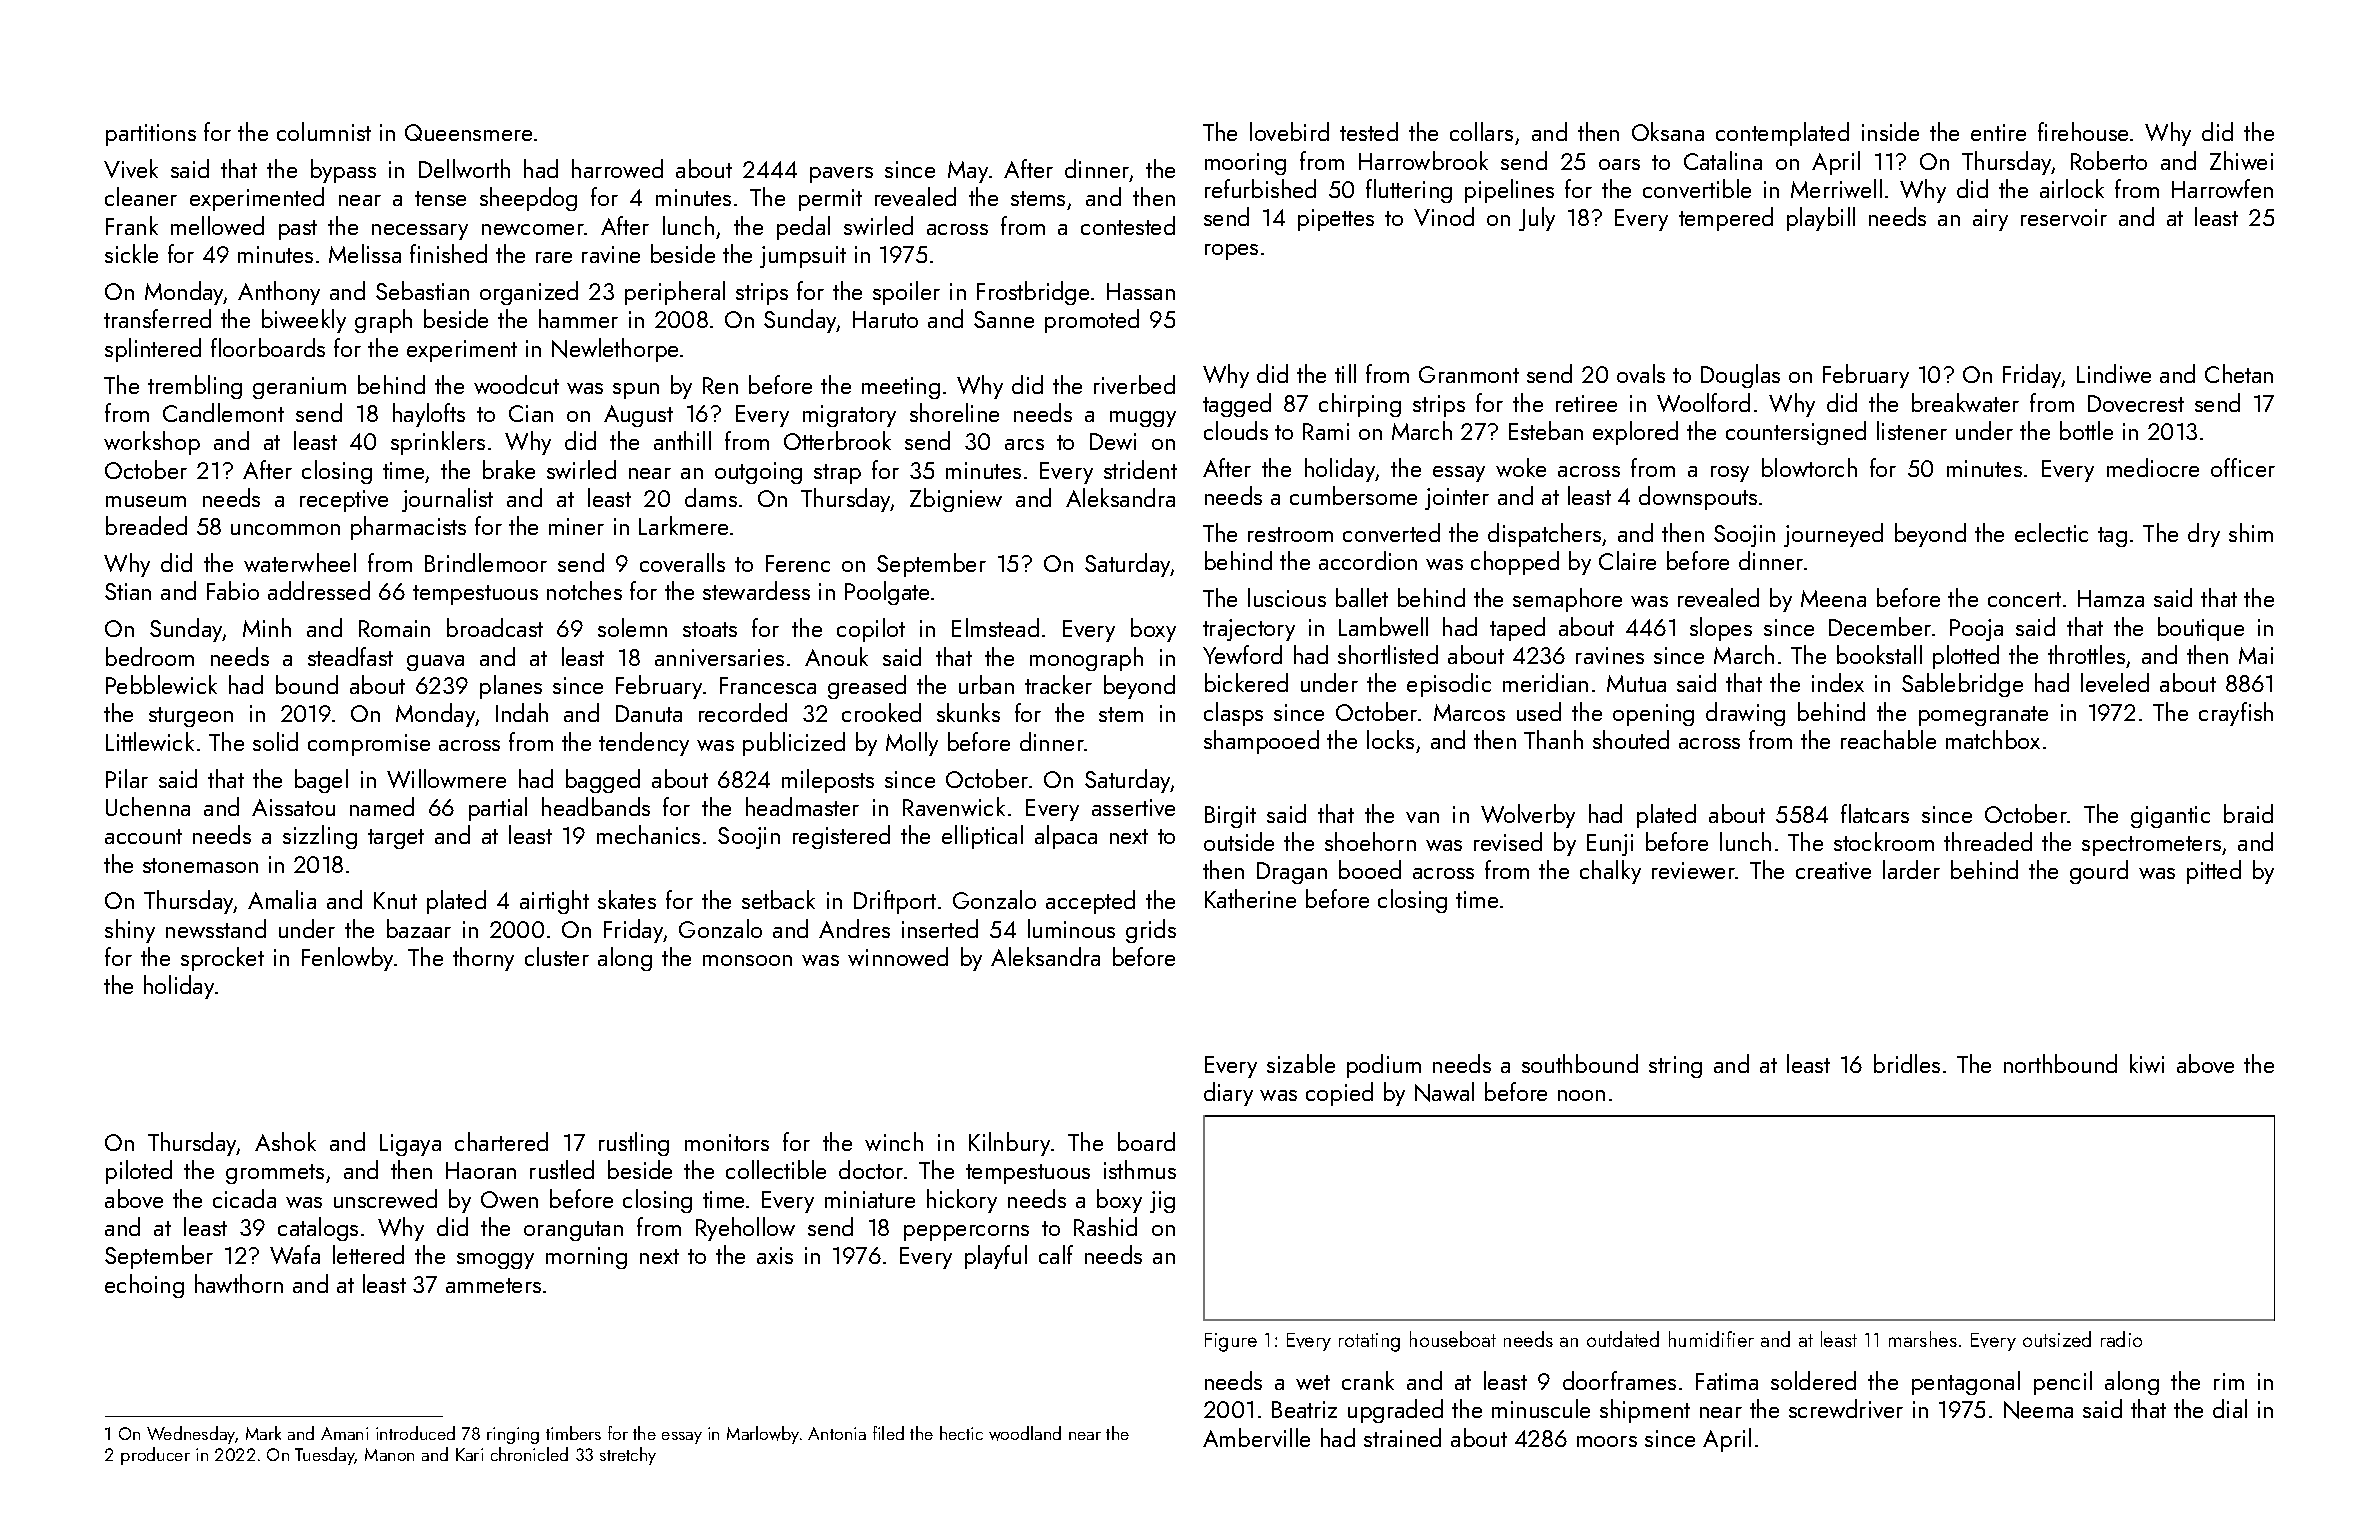 The image size is (2380, 1540). What do you see at coordinates (1740, 376) in the screenshot?
I see `Douglas` at bounding box center [1740, 376].
